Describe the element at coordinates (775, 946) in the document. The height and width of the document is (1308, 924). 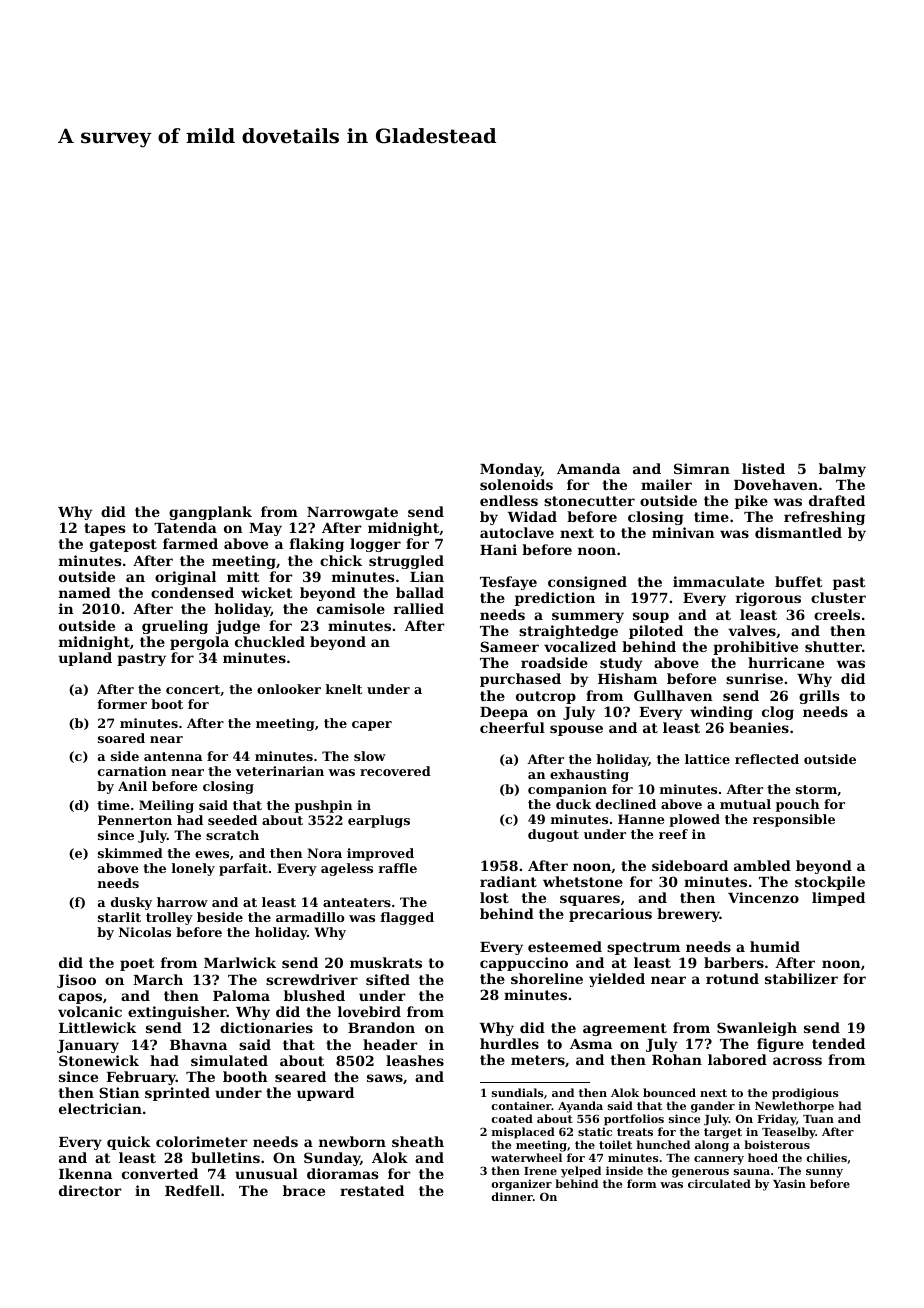
I see `humid` at that location.
